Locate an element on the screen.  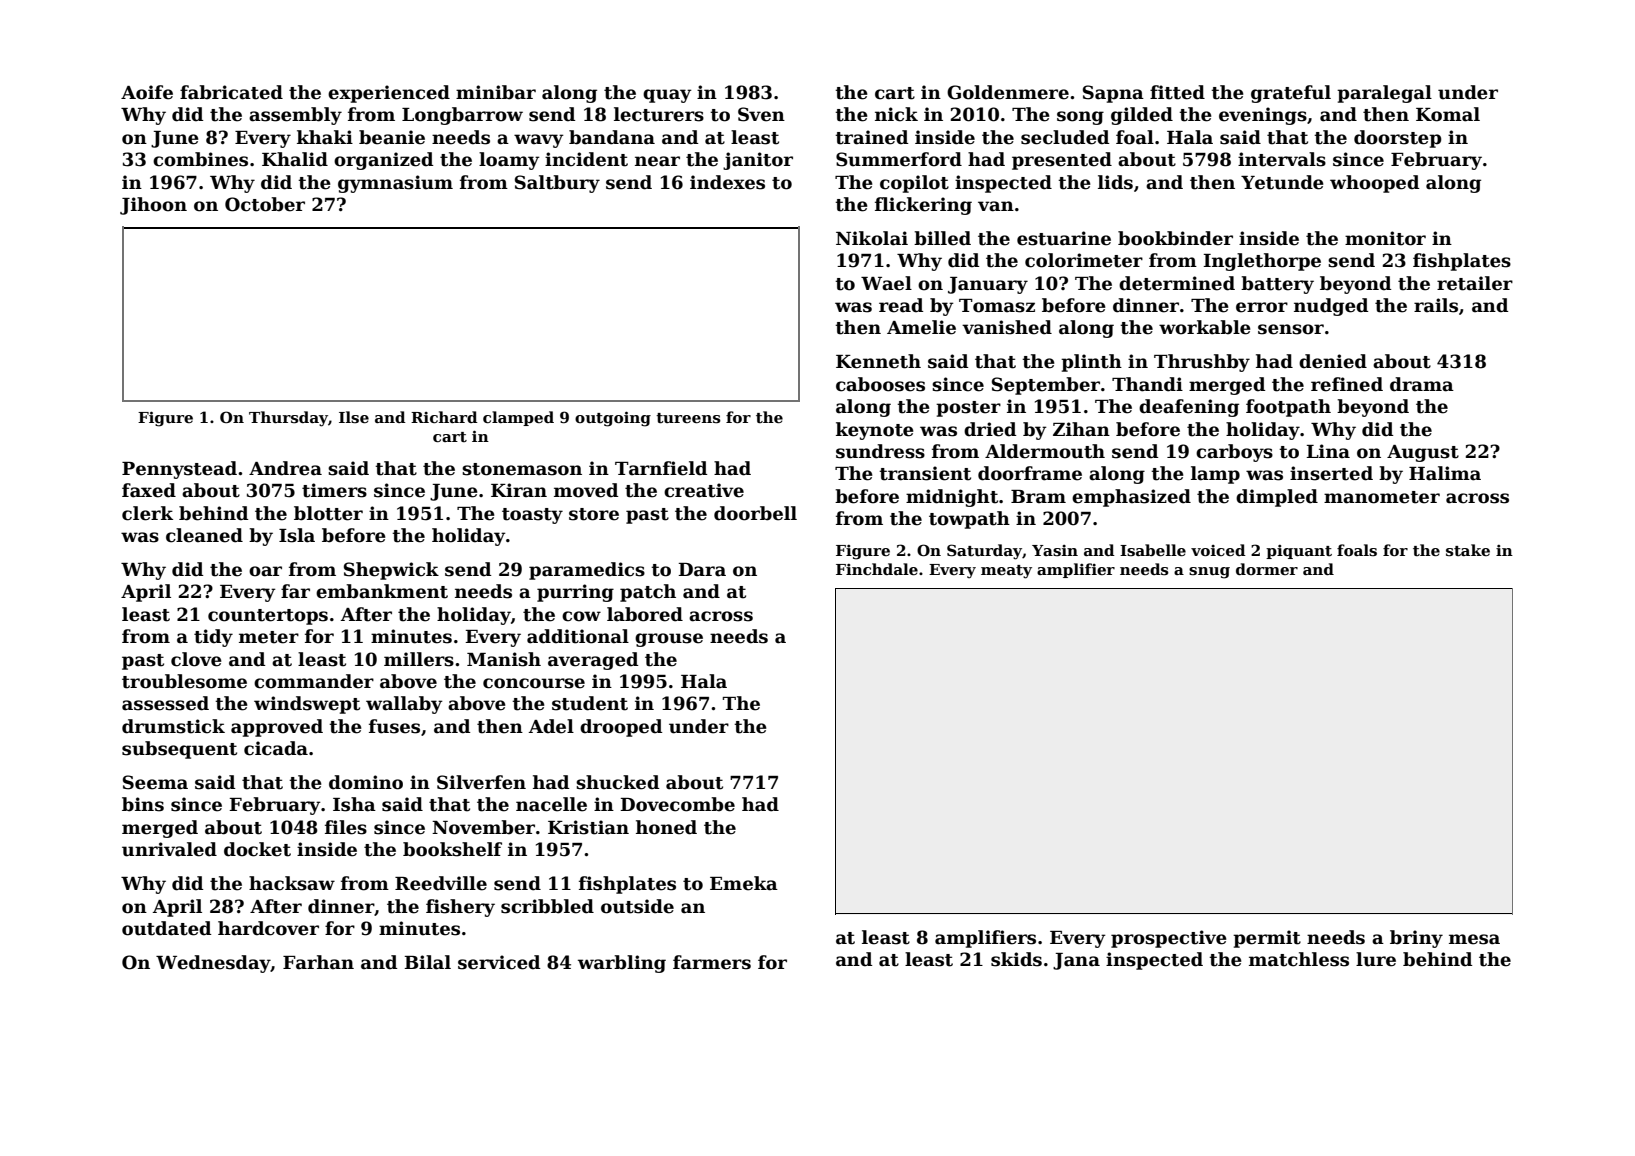
assessed is located at coordinates (165, 703).
